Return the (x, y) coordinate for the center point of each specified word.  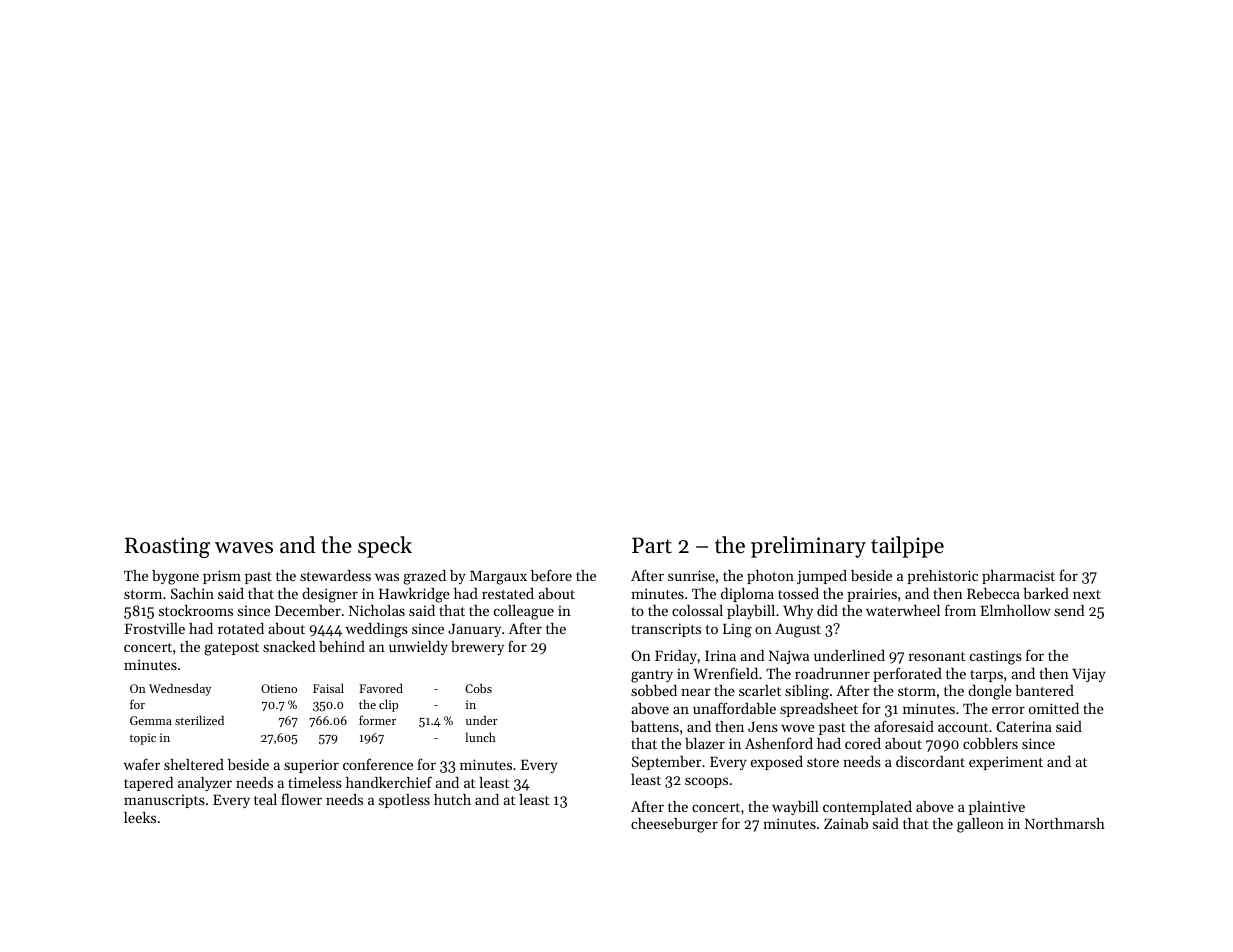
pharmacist (1018, 577)
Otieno (279, 688)
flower (301, 799)
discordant (930, 761)
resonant (936, 656)
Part (652, 545)
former (377, 720)
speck (385, 547)
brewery (477, 648)
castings (996, 658)
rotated (241, 628)
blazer (705, 743)
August (798, 630)
